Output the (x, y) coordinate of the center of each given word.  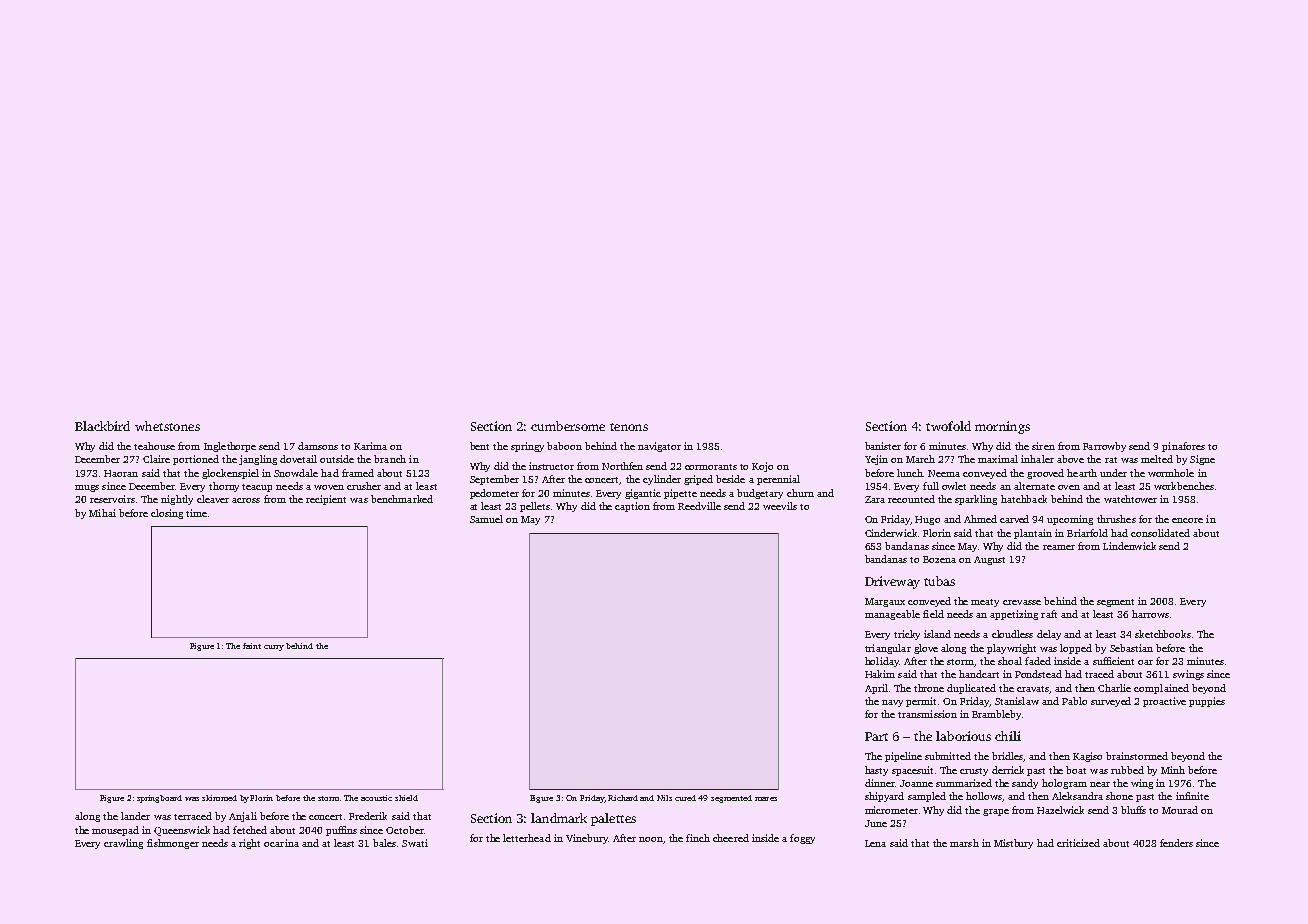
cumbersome (568, 426)
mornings (1002, 427)
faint (252, 646)
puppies (1207, 702)
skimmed (219, 798)
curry (274, 648)
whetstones (167, 426)
